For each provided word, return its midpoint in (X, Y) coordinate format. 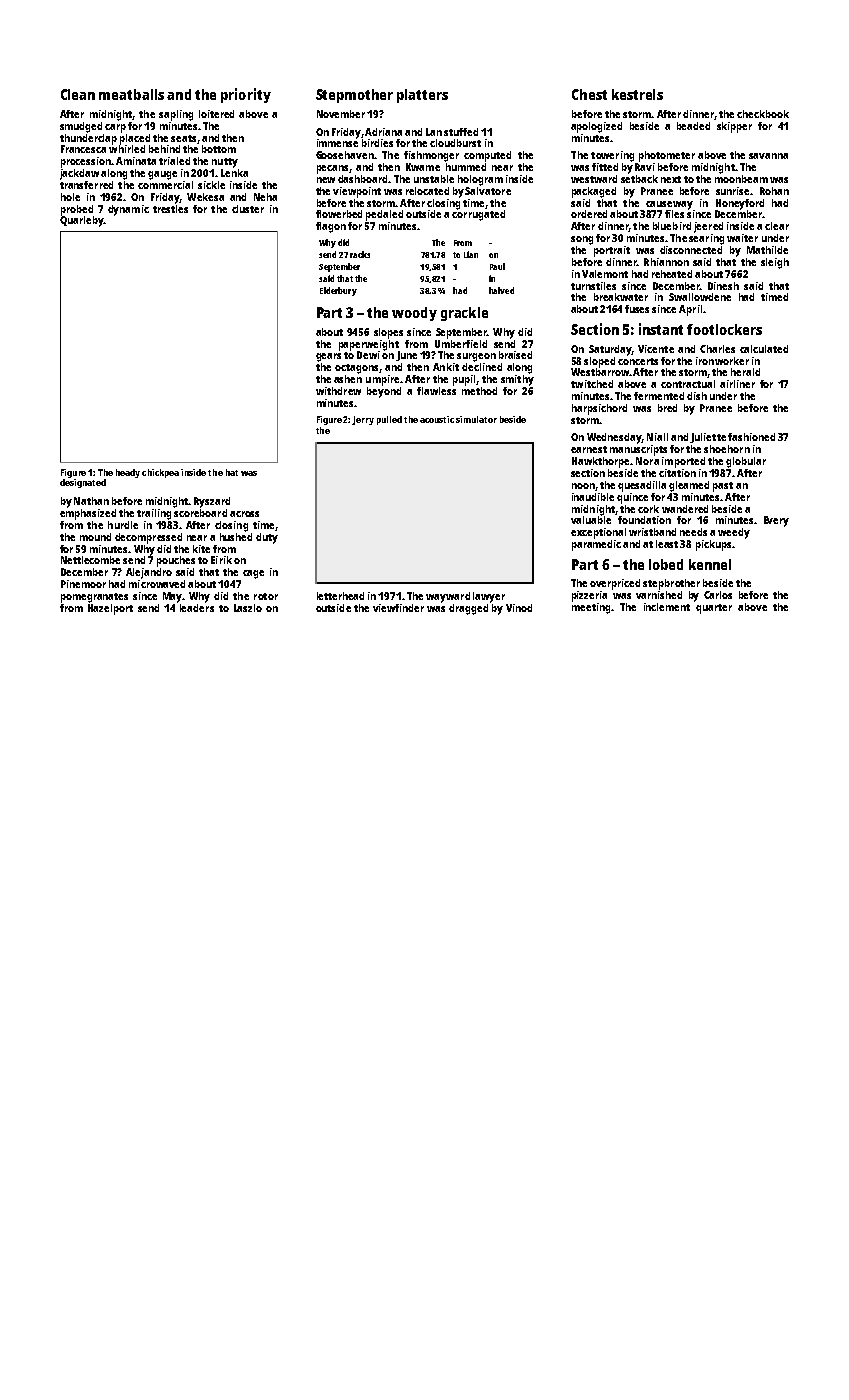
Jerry (363, 420)
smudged (81, 127)
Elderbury (338, 291)
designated (83, 483)
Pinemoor (83, 584)
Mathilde (767, 250)
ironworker (722, 361)
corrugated (478, 215)
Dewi (368, 355)
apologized (596, 127)
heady (128, 473)
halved (501, 290)
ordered (589, 214)
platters (422, 96)
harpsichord (599, 409)
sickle (211, 185)
